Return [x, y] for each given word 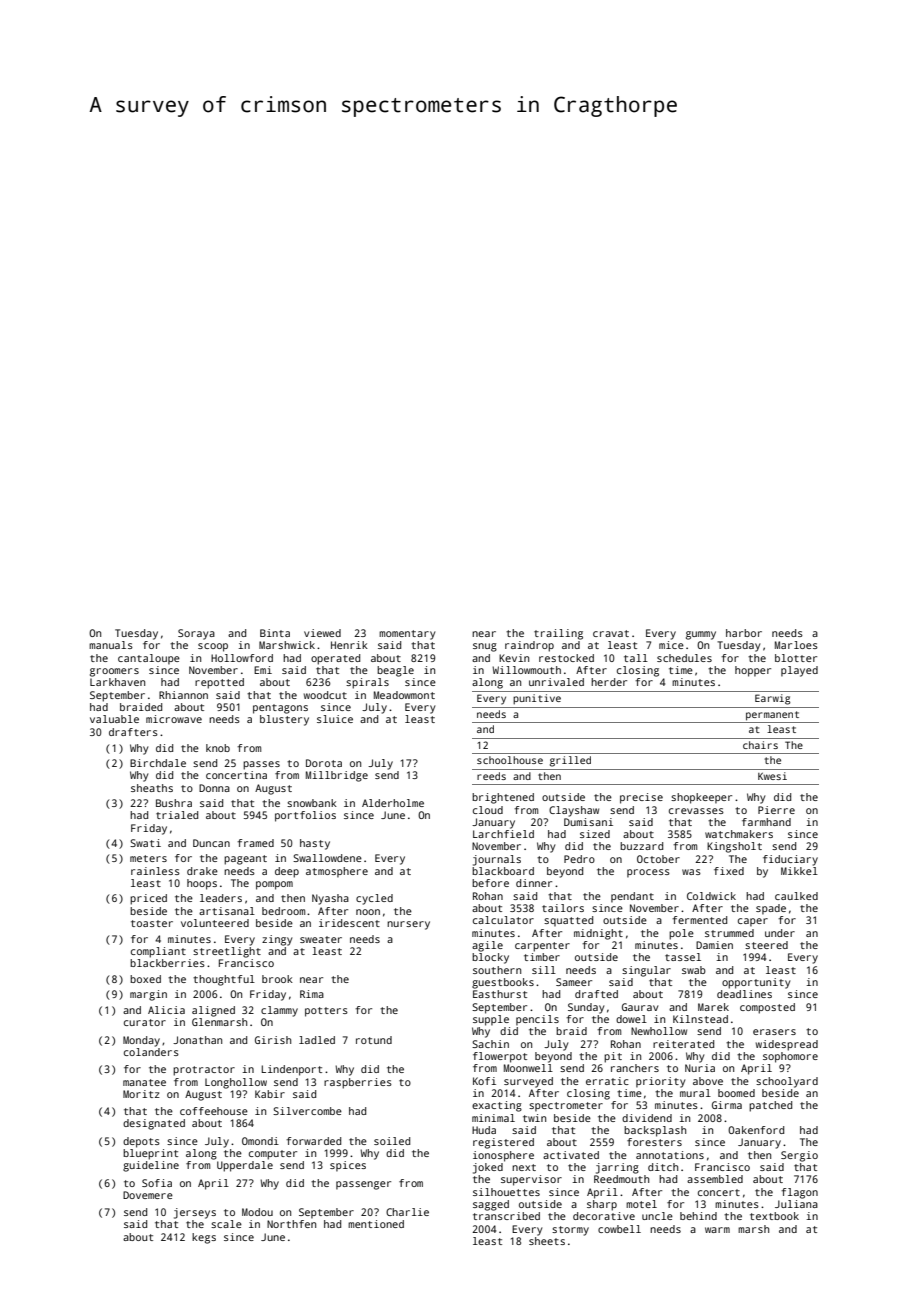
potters [326, 1012]
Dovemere [148, 1195]
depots [141, 1142]
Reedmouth [621, 1179]
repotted [219, 683]
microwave [174, 719]
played [799, 671]
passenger [363, 1185]
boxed [145, 979]
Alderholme [393, 803]
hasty [315, 844]
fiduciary [790, 860]
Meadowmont [404, 695]
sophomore [790, 1057]
